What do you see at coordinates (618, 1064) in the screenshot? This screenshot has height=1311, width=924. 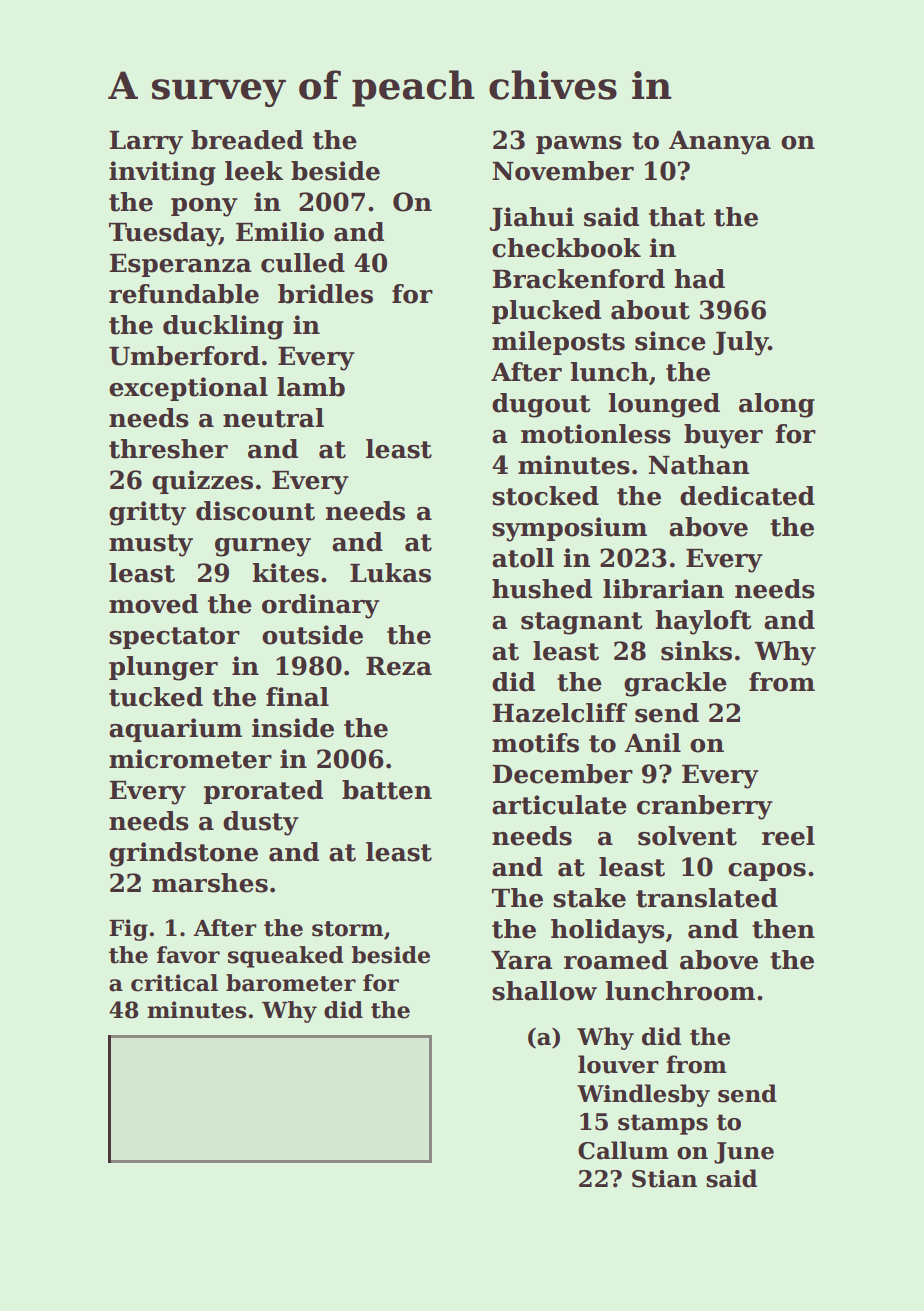 I see `louver` at bounding box center [618, 1064].
